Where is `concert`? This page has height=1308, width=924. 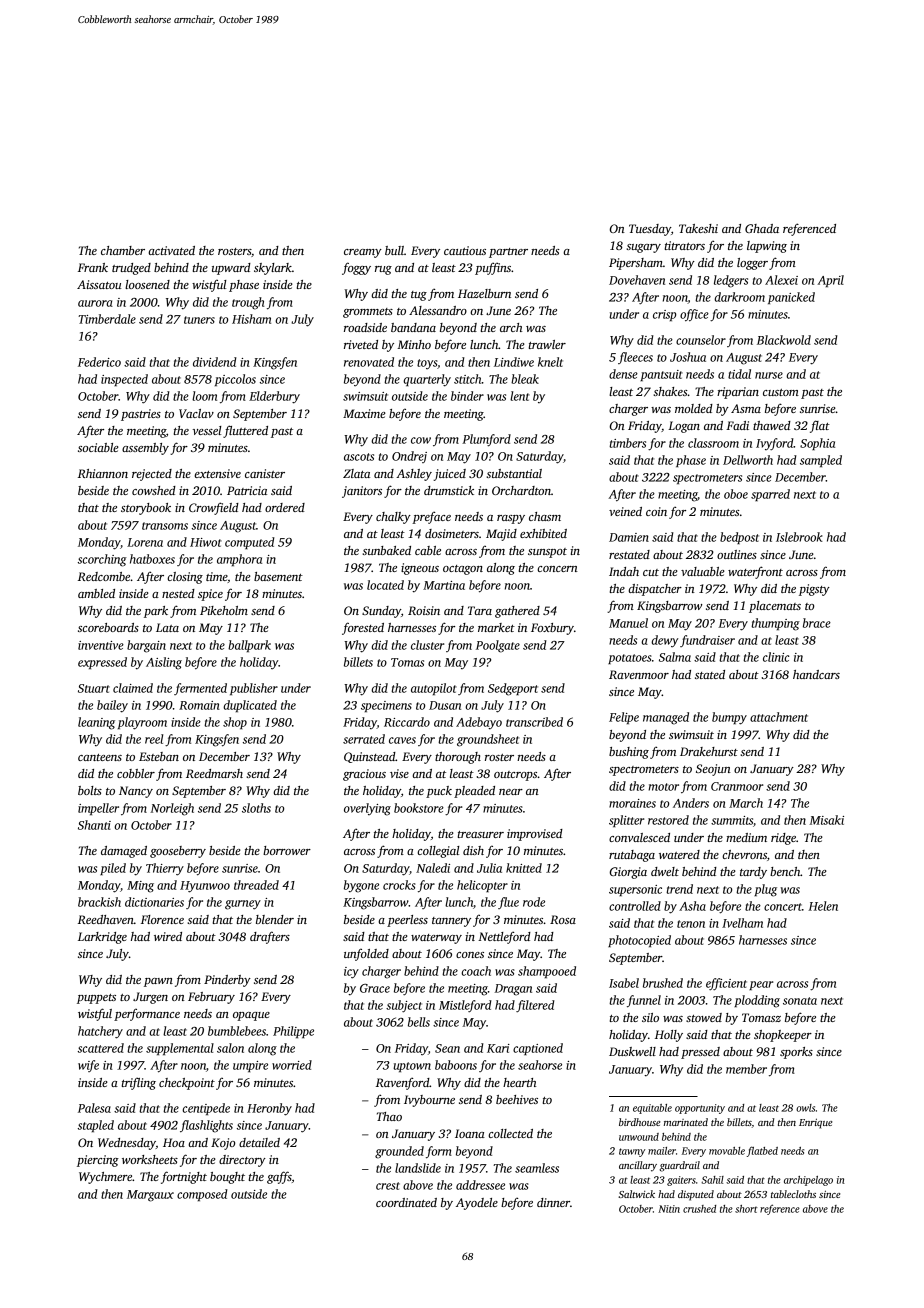
concert is located at coordinates (783, 907).
